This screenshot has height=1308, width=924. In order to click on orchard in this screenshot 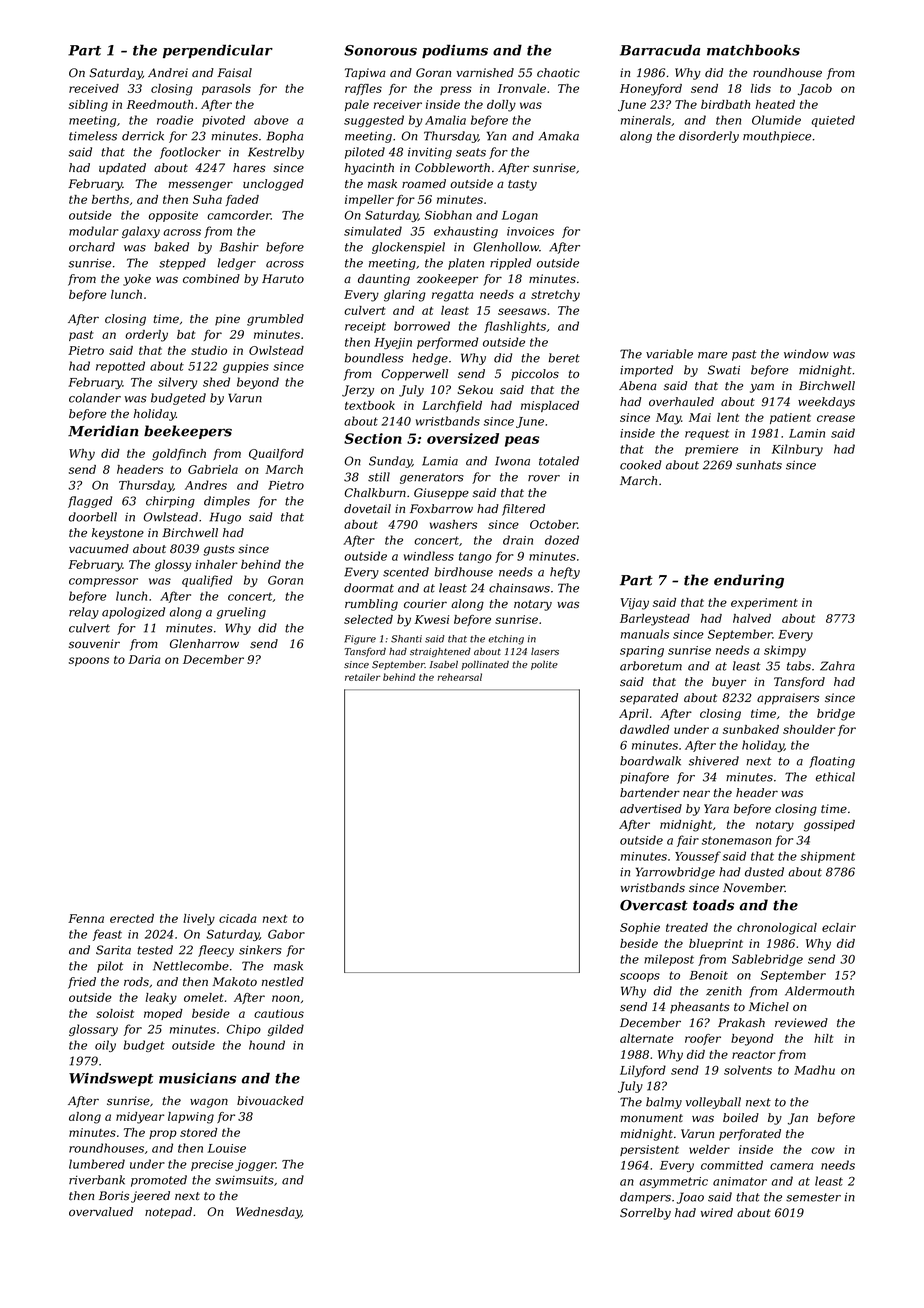, I will do `click(92, 247)`.
